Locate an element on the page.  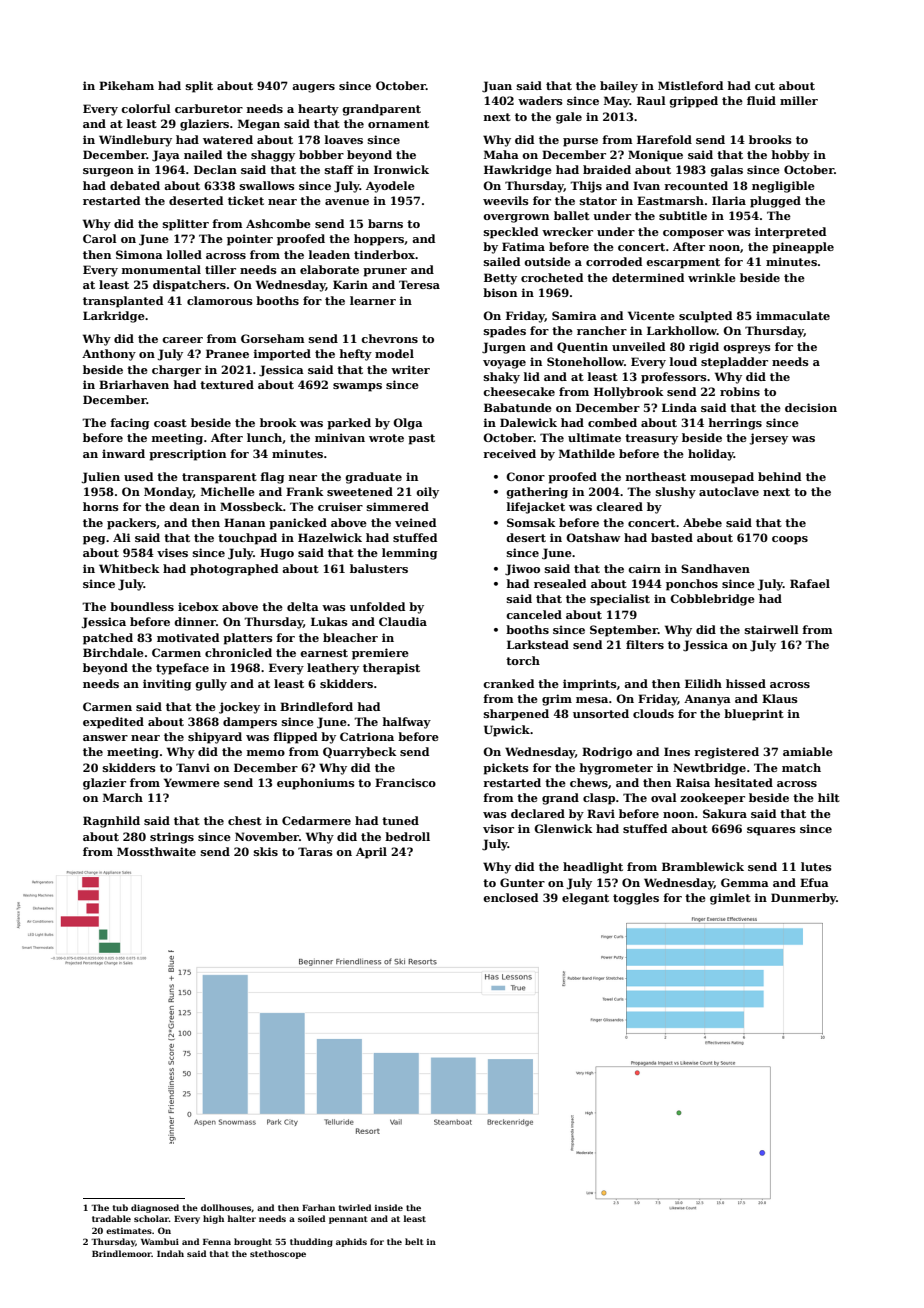
peg is located at coordinates (94, 540).
